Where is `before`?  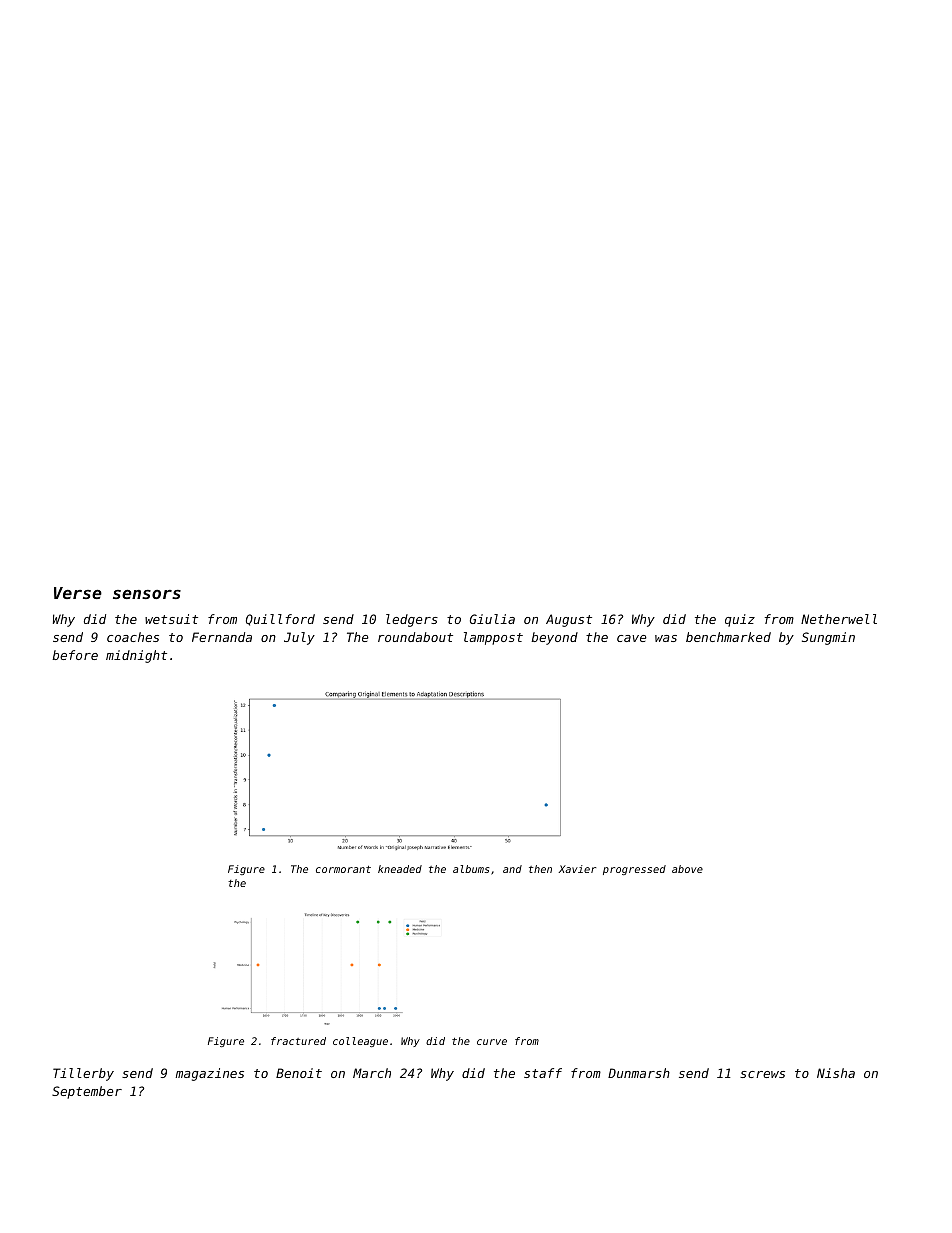 before is located at coordinates (75, 655).
